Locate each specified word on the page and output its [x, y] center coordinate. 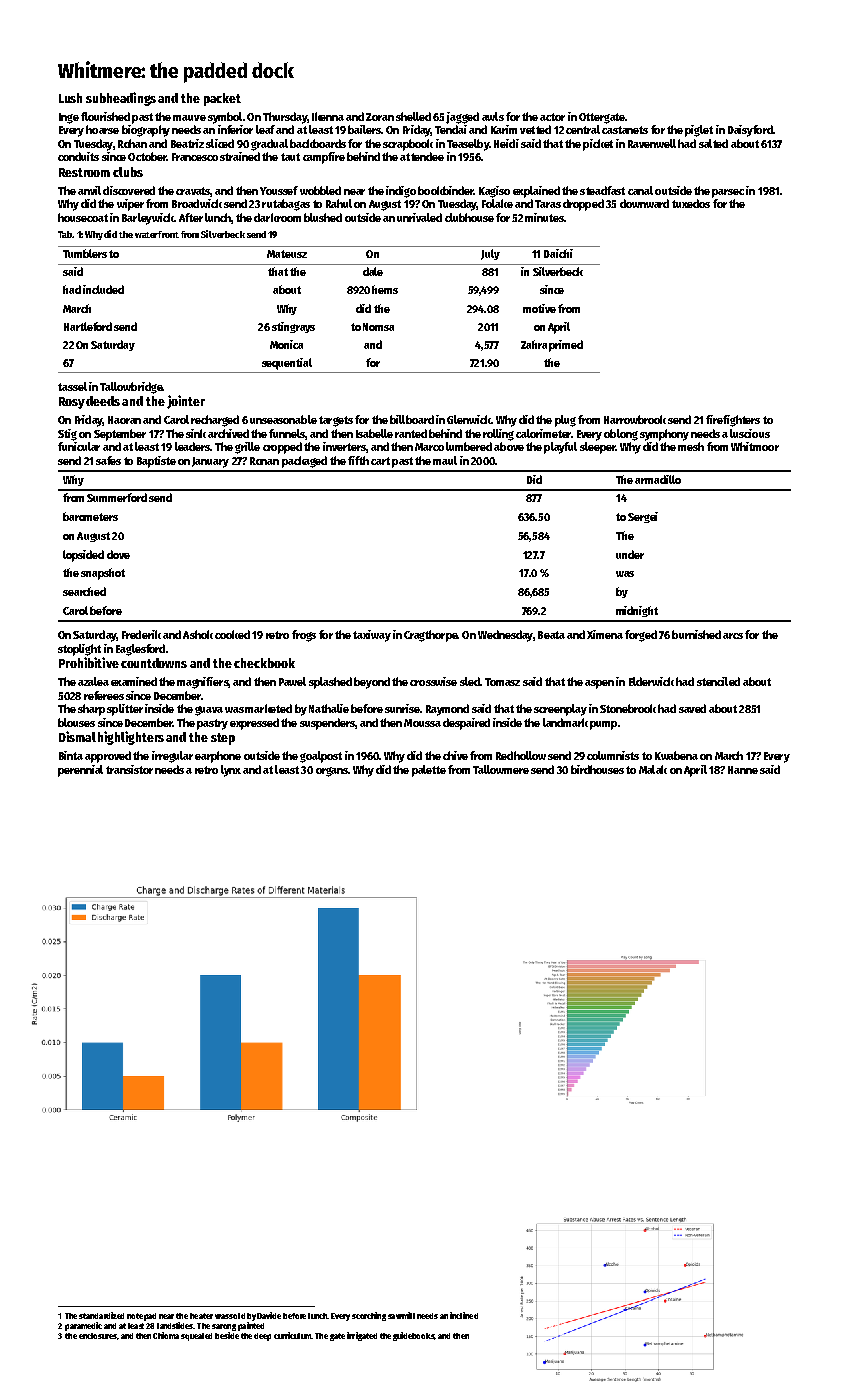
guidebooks [414, 1336]
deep [262, 1337]
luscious [750, 433]
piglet [699, 131]
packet [222, 99]
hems [385, 289]
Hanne [743, 770]
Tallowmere [501, 769]
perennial [80, 771]
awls [493, 116]
